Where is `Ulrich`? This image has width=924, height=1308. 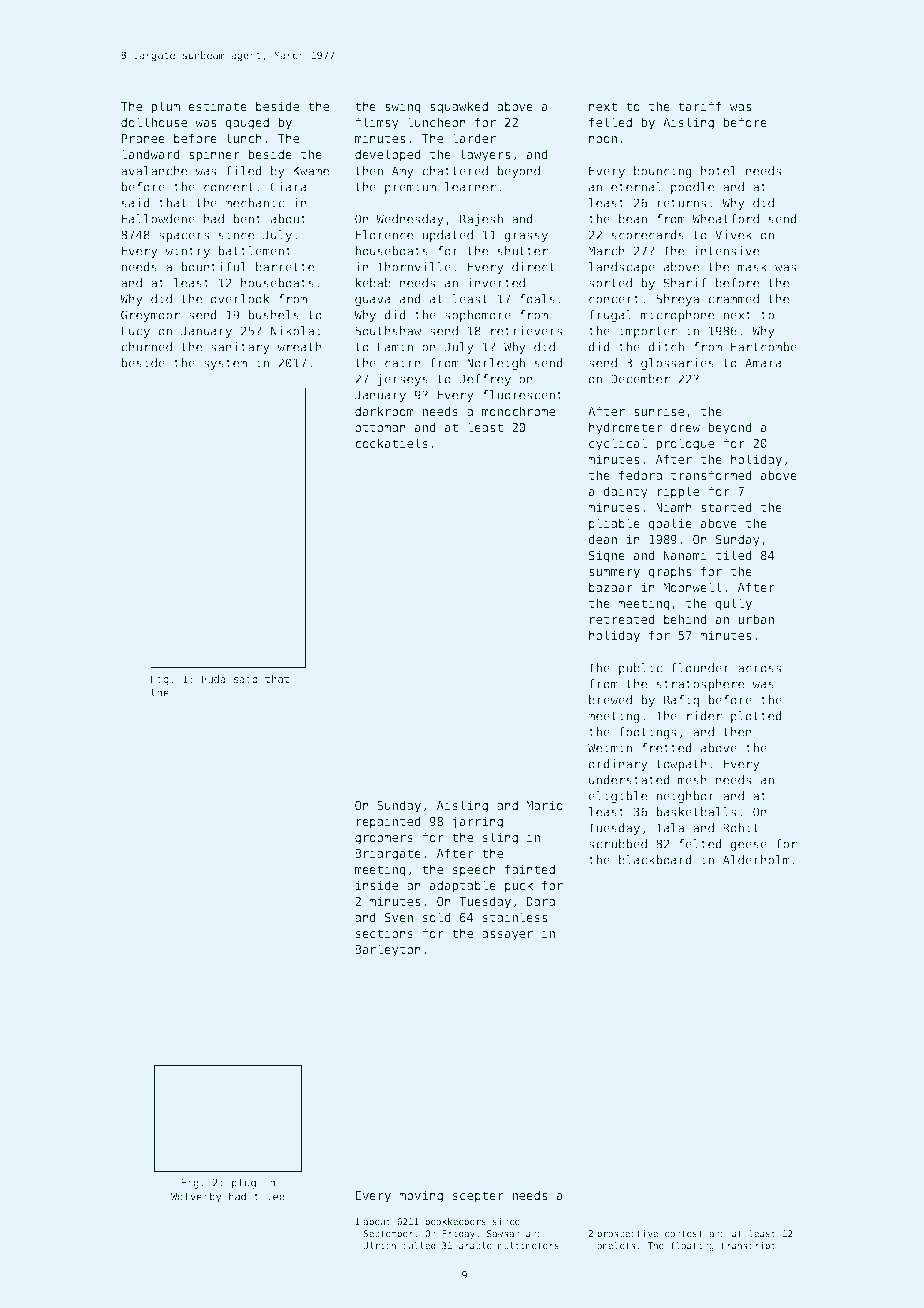 Ulrich is located at coordinates (379, 1245).
